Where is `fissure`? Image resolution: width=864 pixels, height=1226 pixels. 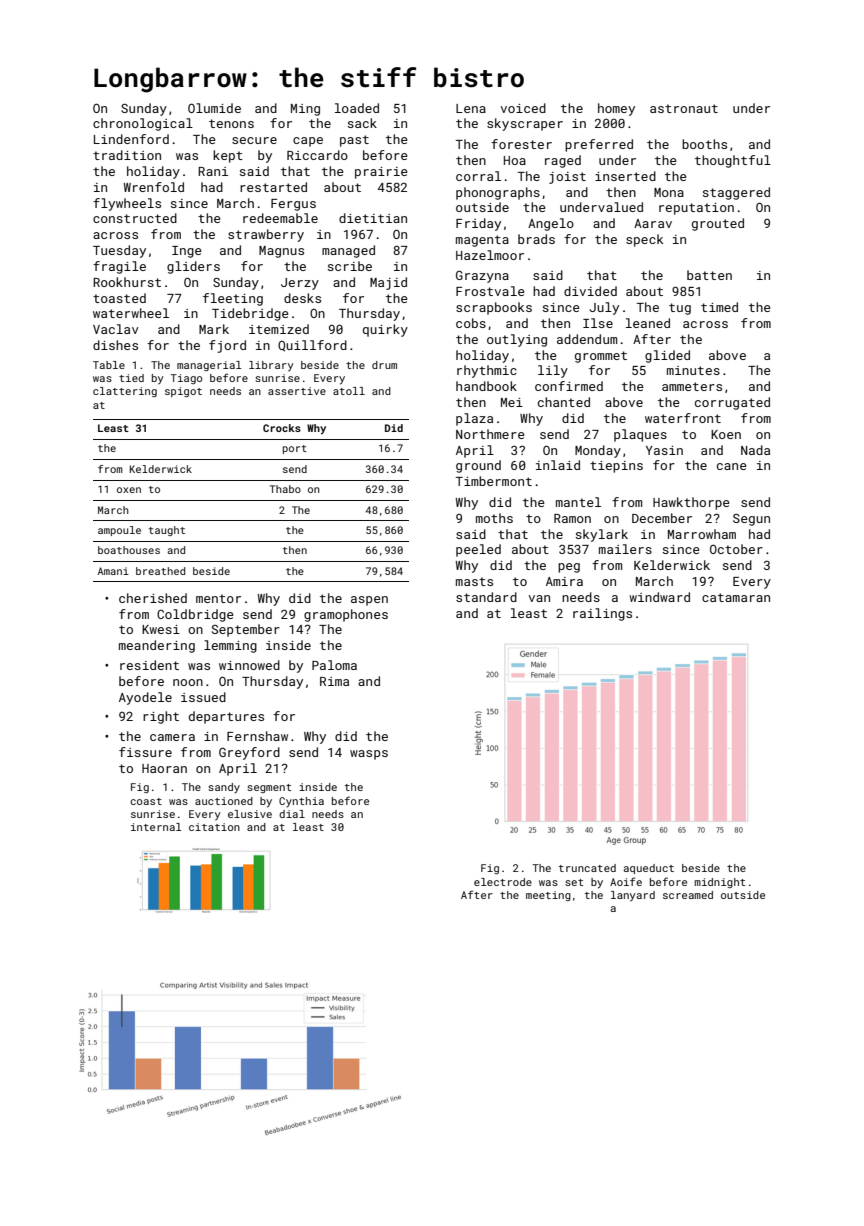
fissure is located at coordinates (145, 752).
